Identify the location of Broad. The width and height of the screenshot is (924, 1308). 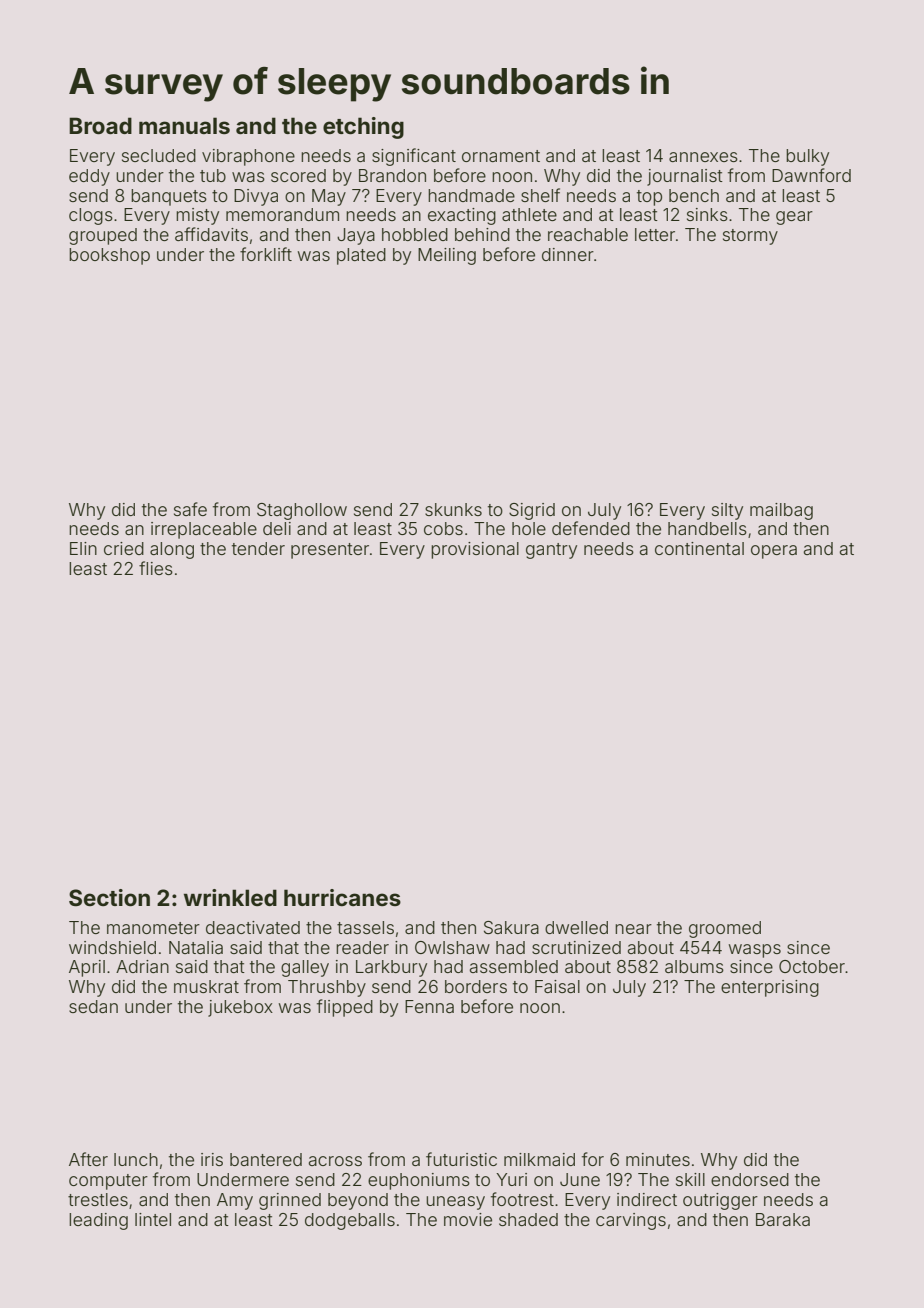
(100, 125).
